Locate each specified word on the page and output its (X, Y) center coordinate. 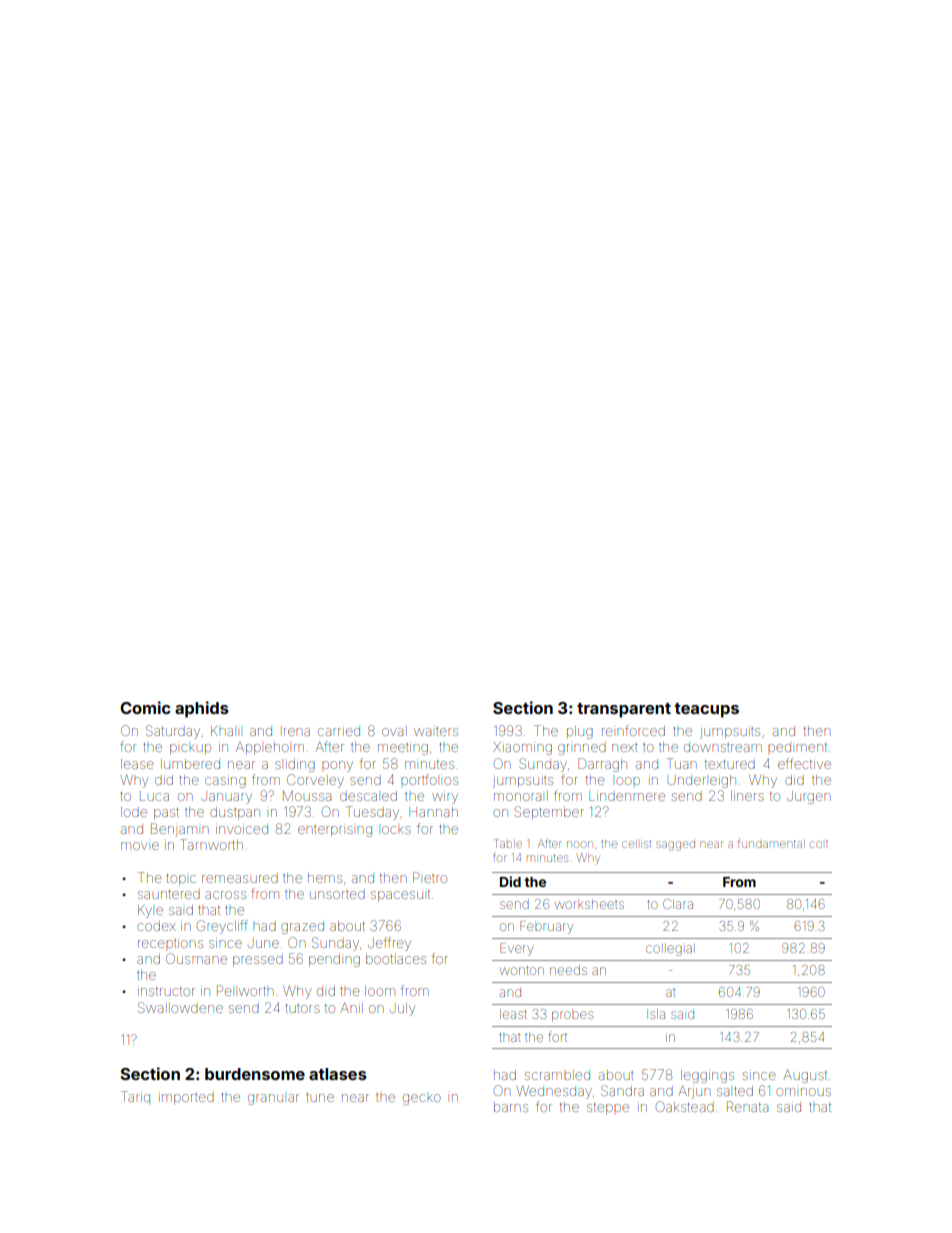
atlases (338, 1074)
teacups (706, 710)
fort (557, 1036)
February (546, 927)
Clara (678, 904)
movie (140, 846)
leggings (707, 1076)
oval (394, 731)
